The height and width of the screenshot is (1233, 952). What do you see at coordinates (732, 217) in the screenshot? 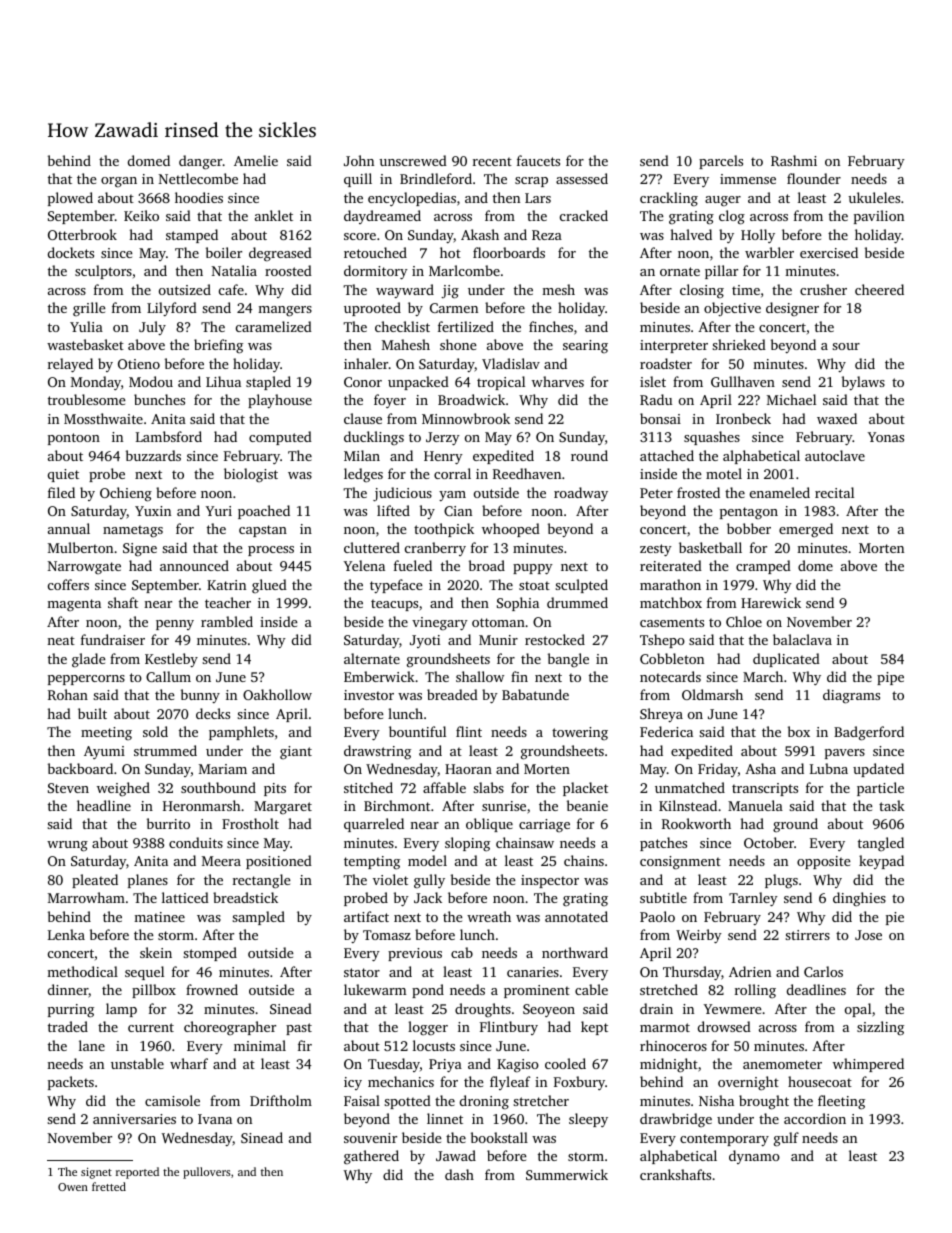
I see `clog` at bounding box center [732, 217].
